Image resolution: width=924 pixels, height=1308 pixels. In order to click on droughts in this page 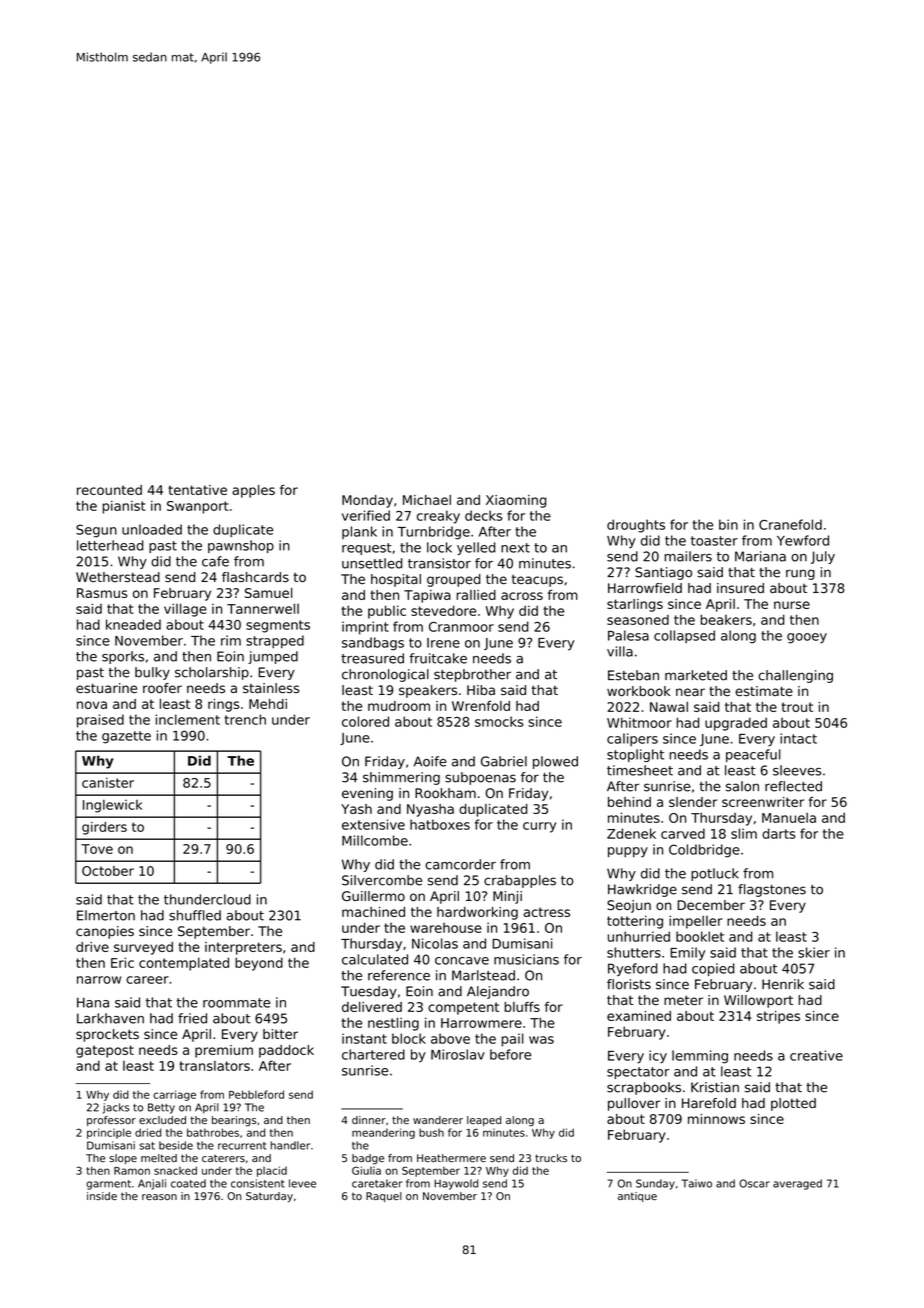, I will do `click(636, 526)`.
